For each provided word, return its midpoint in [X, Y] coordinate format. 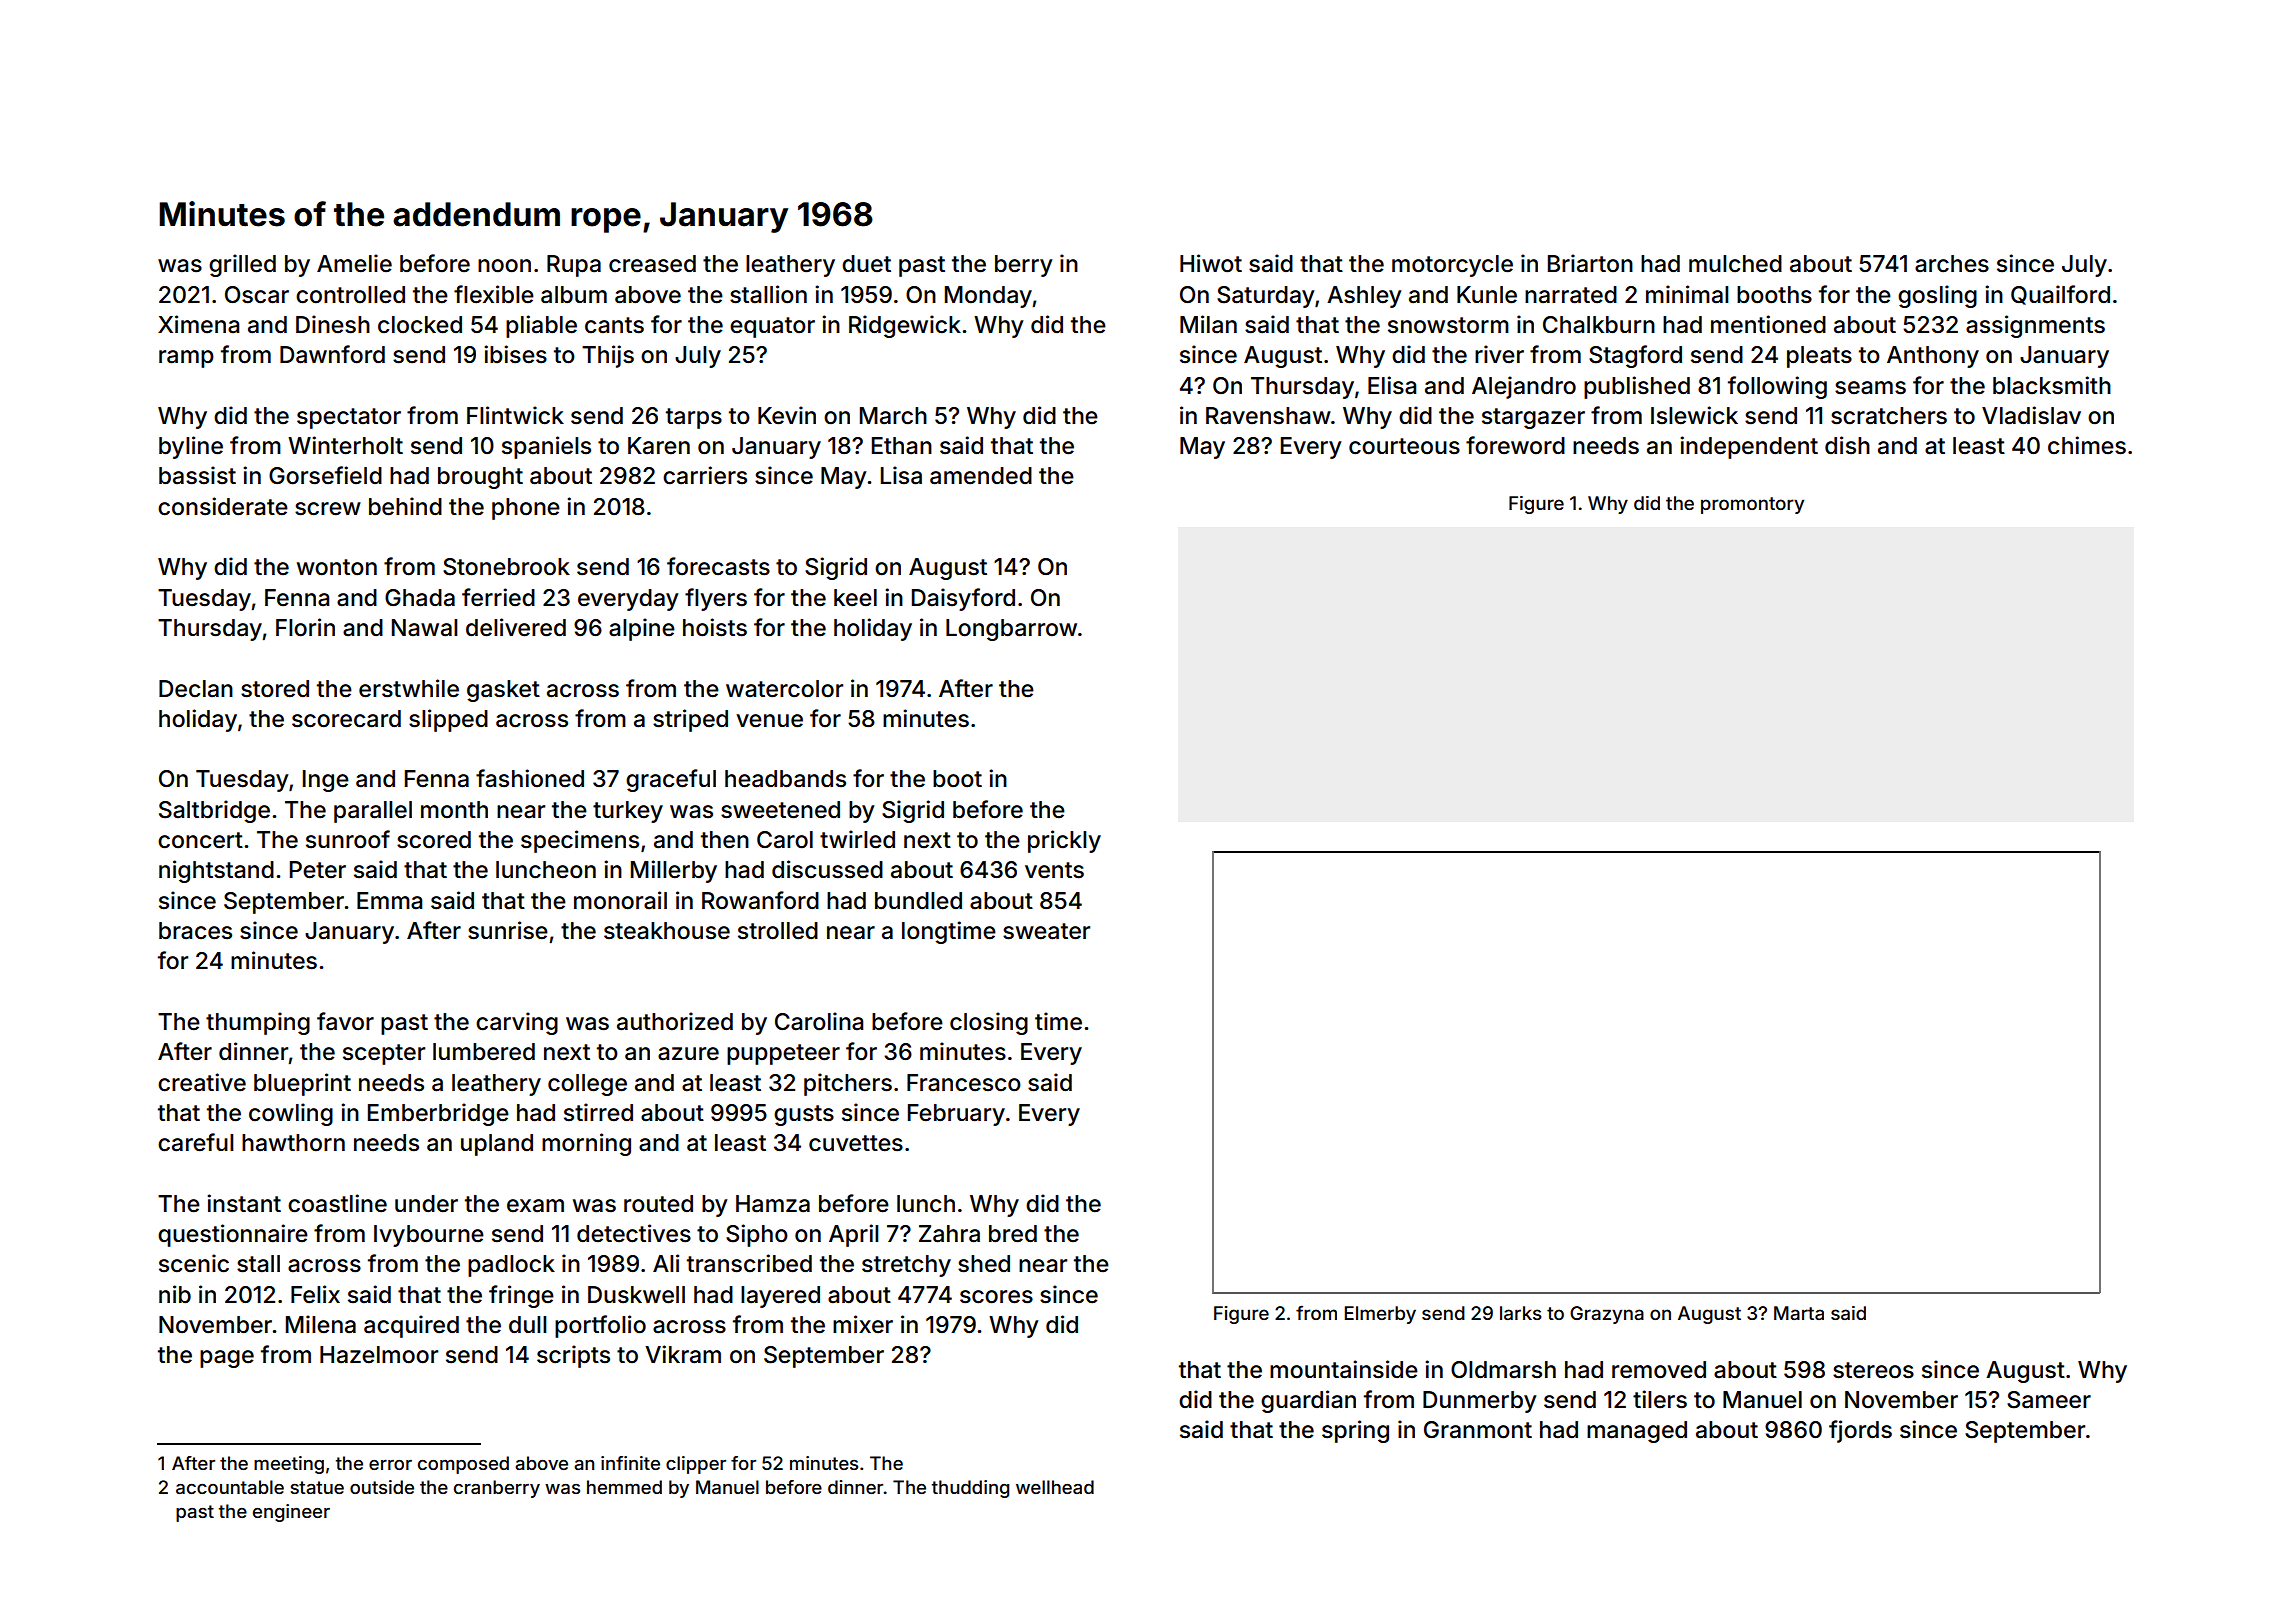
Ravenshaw [1268, 416]
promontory [1752, 505]
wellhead [1055, 1487]
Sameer [2049, 1400]
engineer [291, 1513]
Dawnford [332, 354]
